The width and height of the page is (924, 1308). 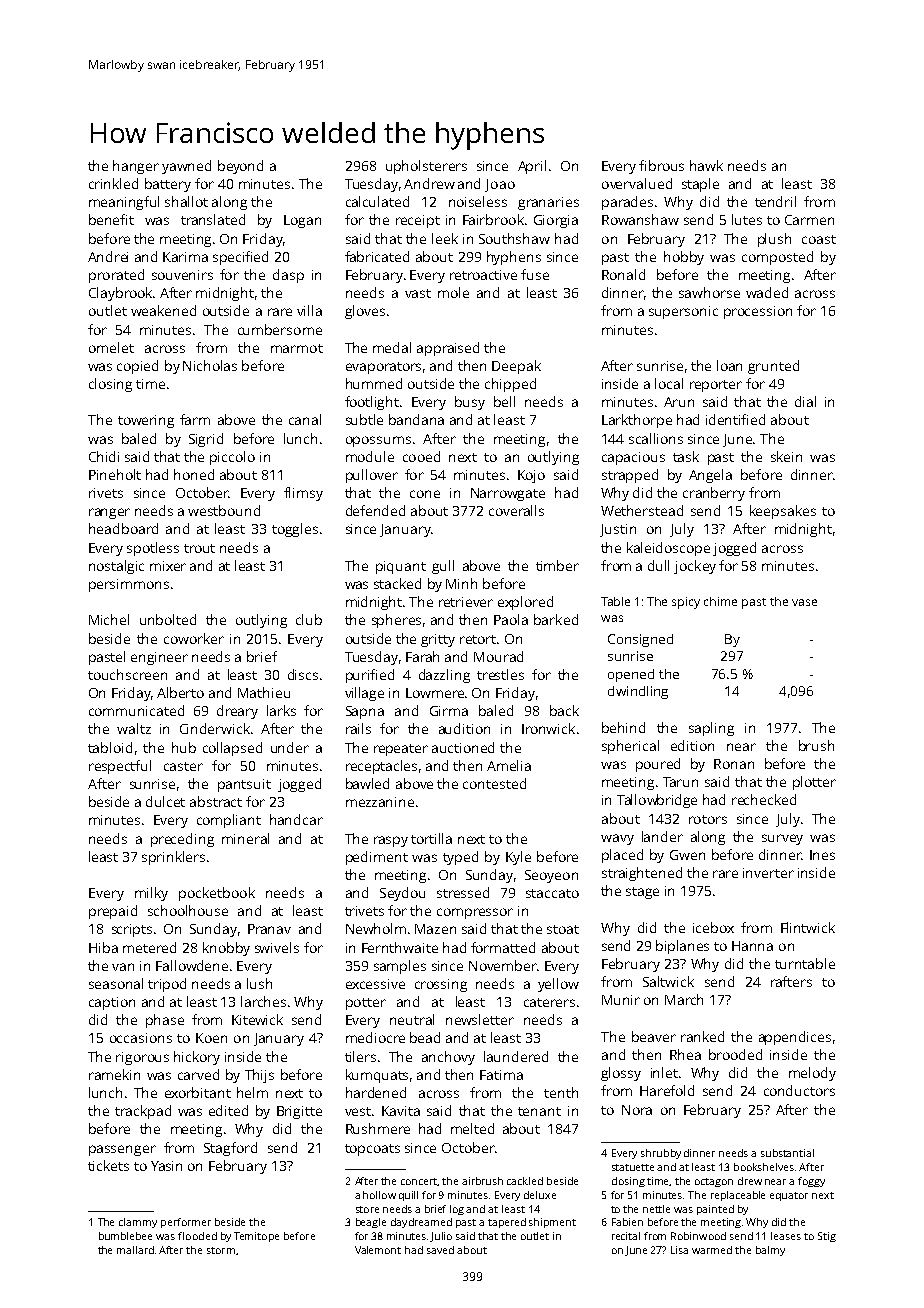 I want to click on mineral, so click(x=245, y=838).
